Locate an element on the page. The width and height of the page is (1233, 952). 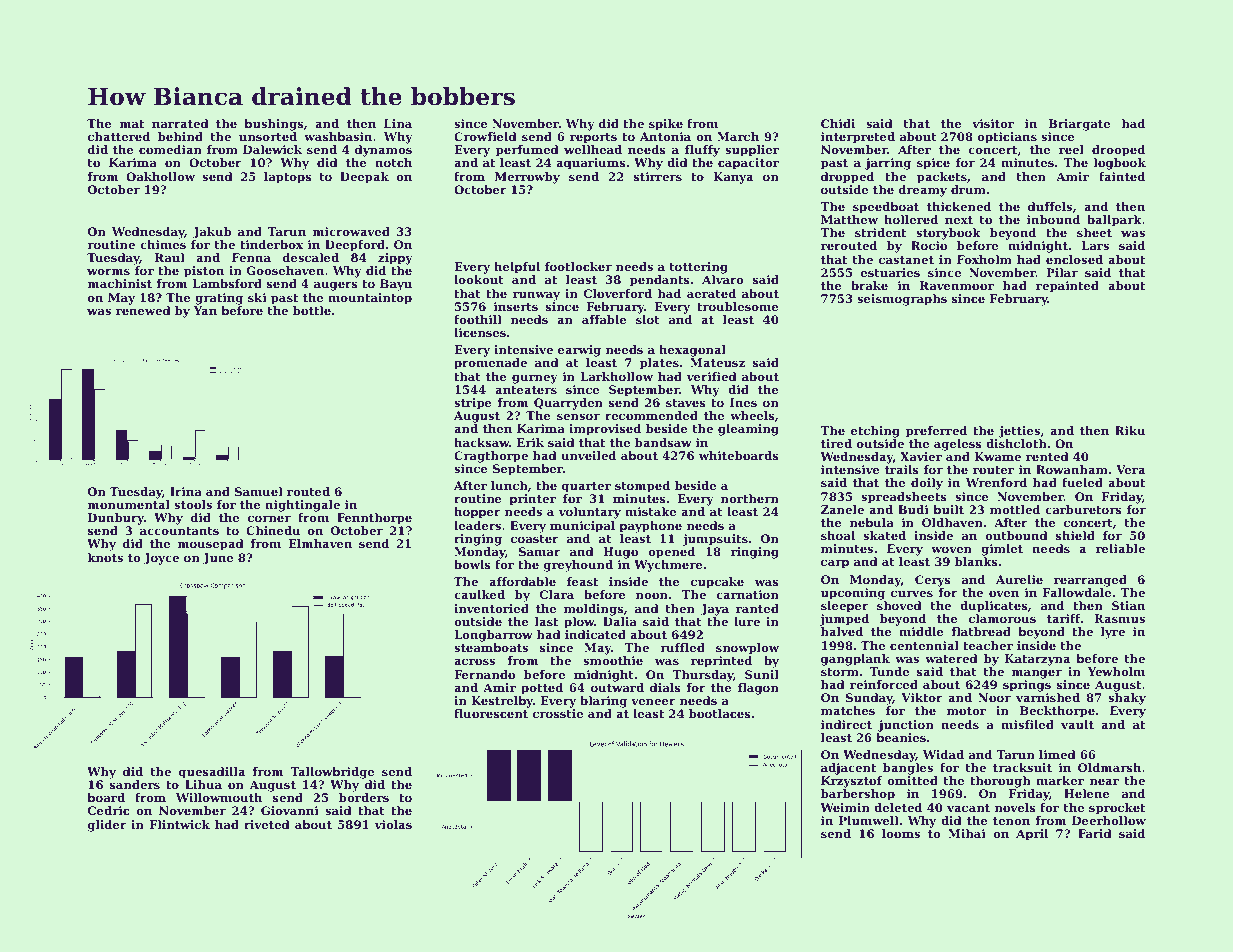
glider is located at coordinates (107, 826).
